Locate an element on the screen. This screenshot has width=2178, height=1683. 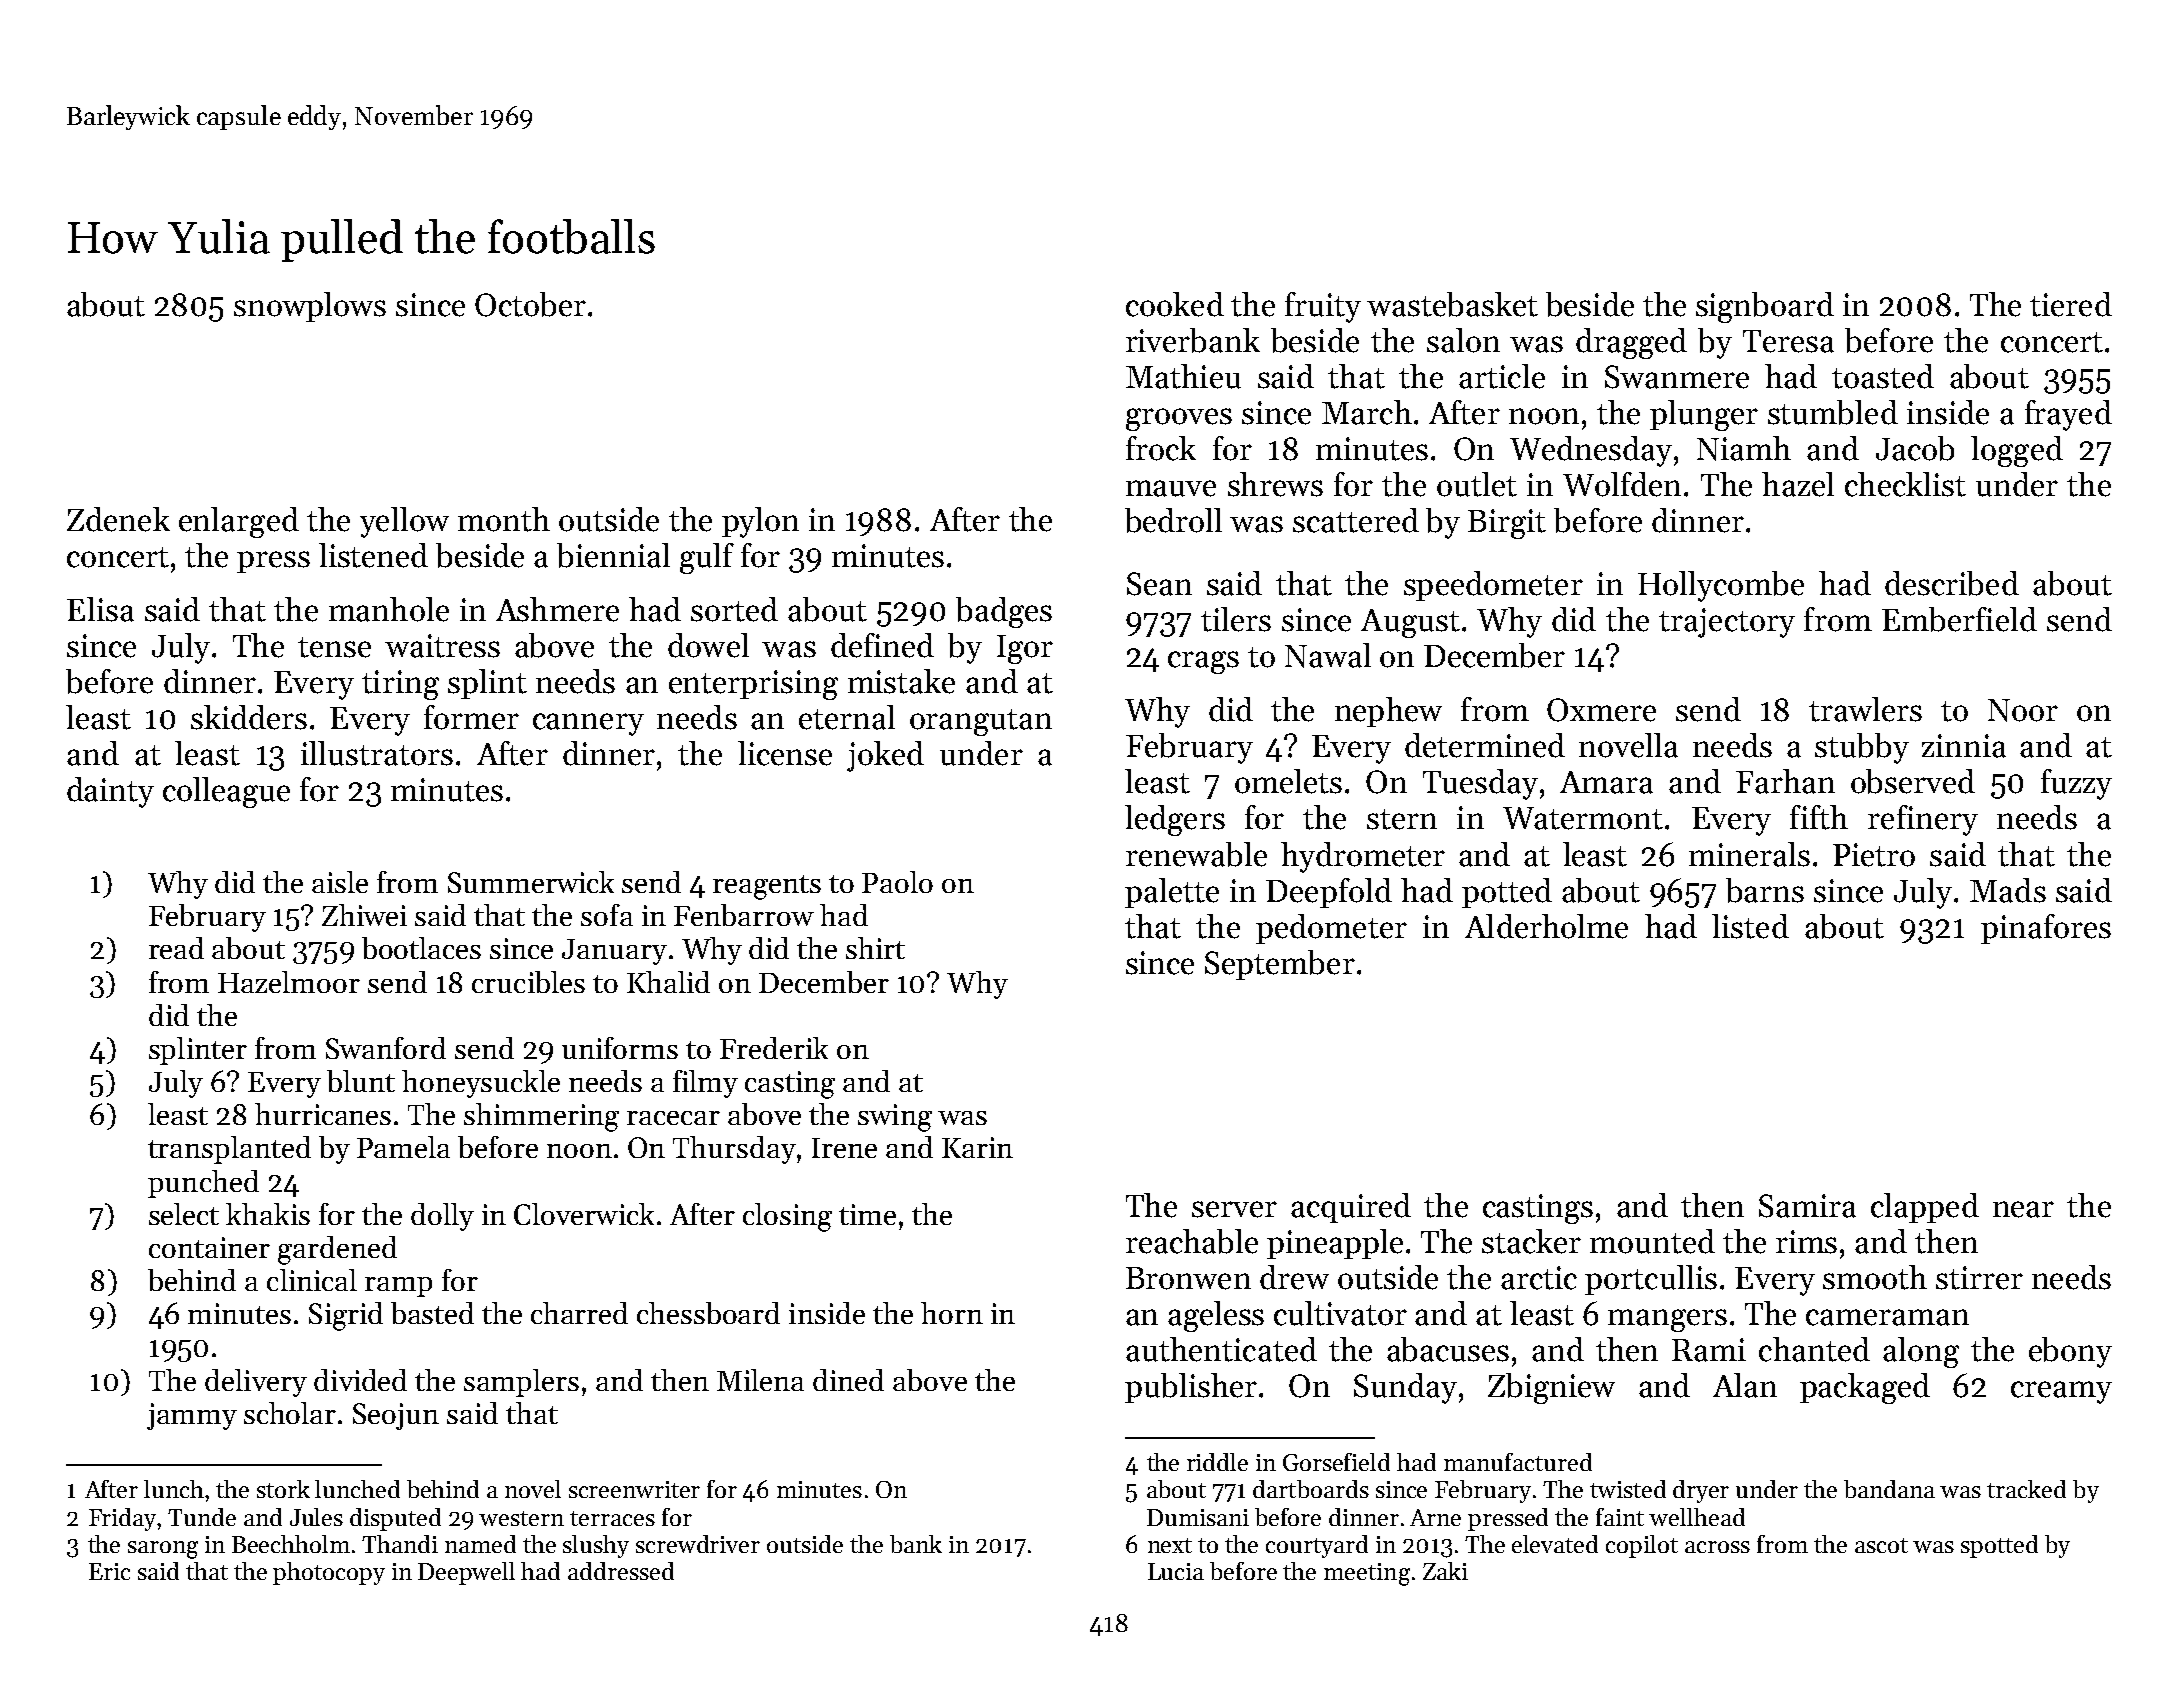
meeting is located at coordinates (1367, 1574).
